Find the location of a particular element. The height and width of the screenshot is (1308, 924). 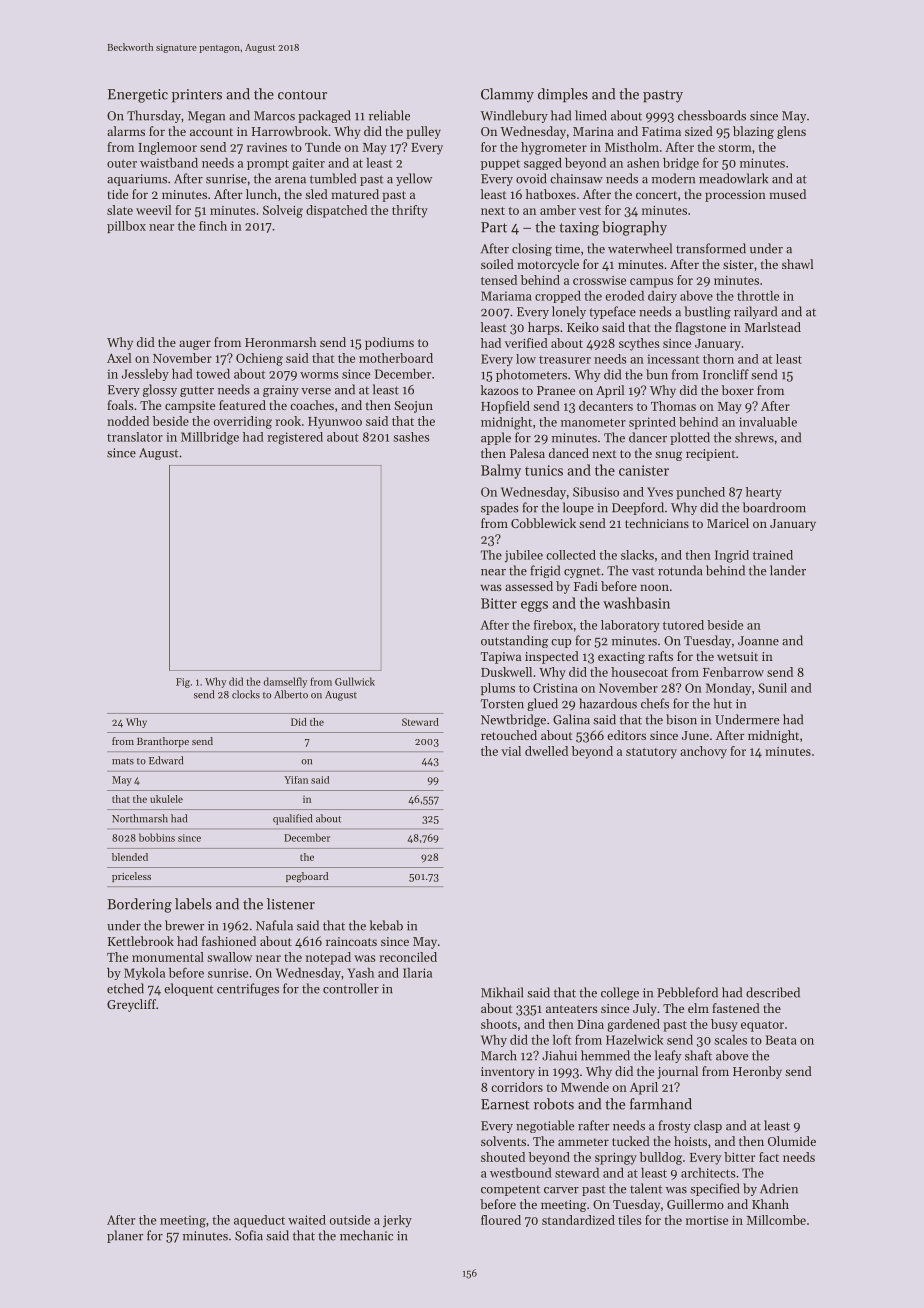

Fig is located at coordinates (183, 683).
